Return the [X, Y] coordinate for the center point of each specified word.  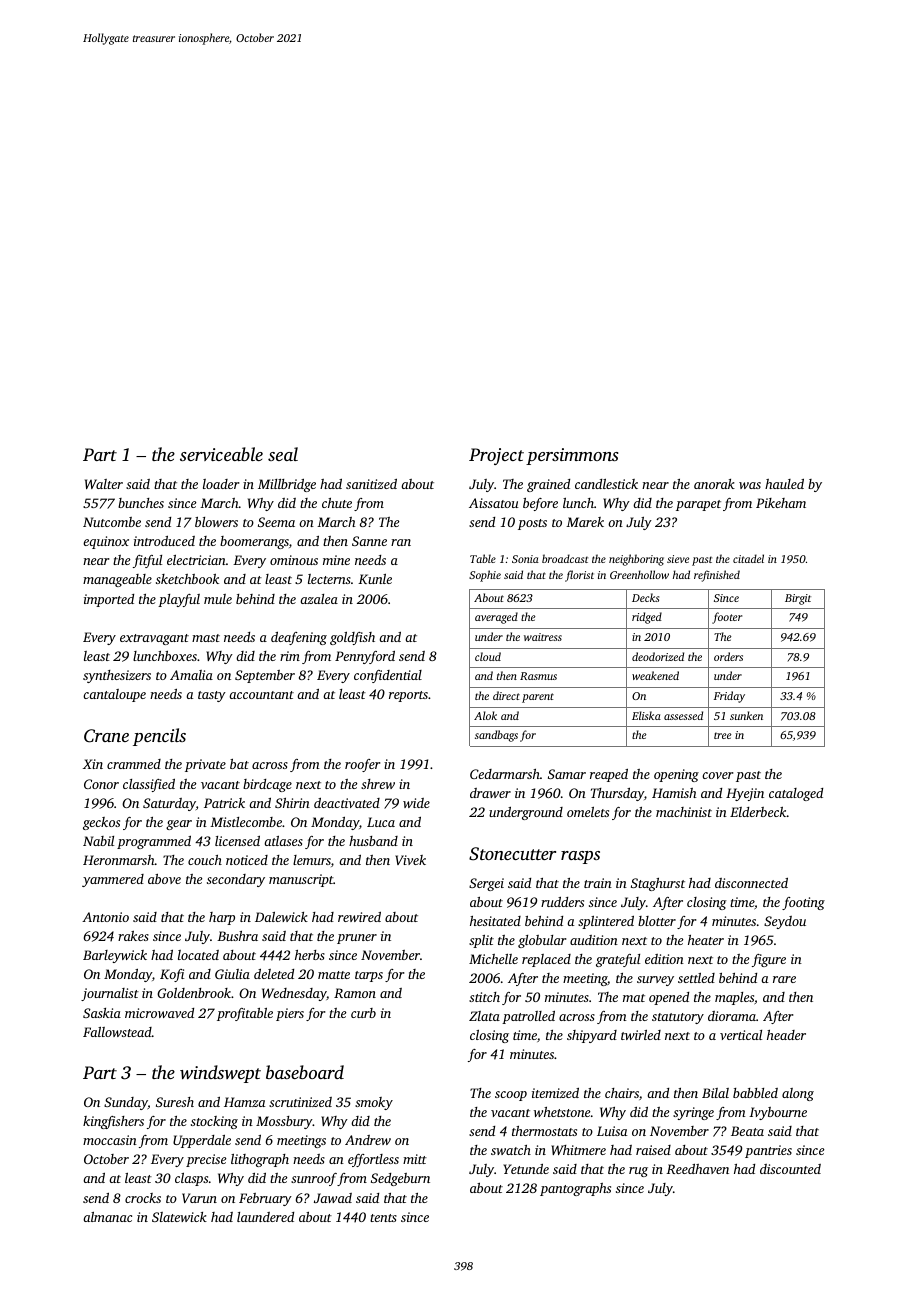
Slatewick [179, 1217]
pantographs [575, 1189]
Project [496, 456]
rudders [562, 902]
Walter [104, 484]
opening [676, 775]
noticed [247, 860]
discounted [790, 1169]
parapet [698, 505]
